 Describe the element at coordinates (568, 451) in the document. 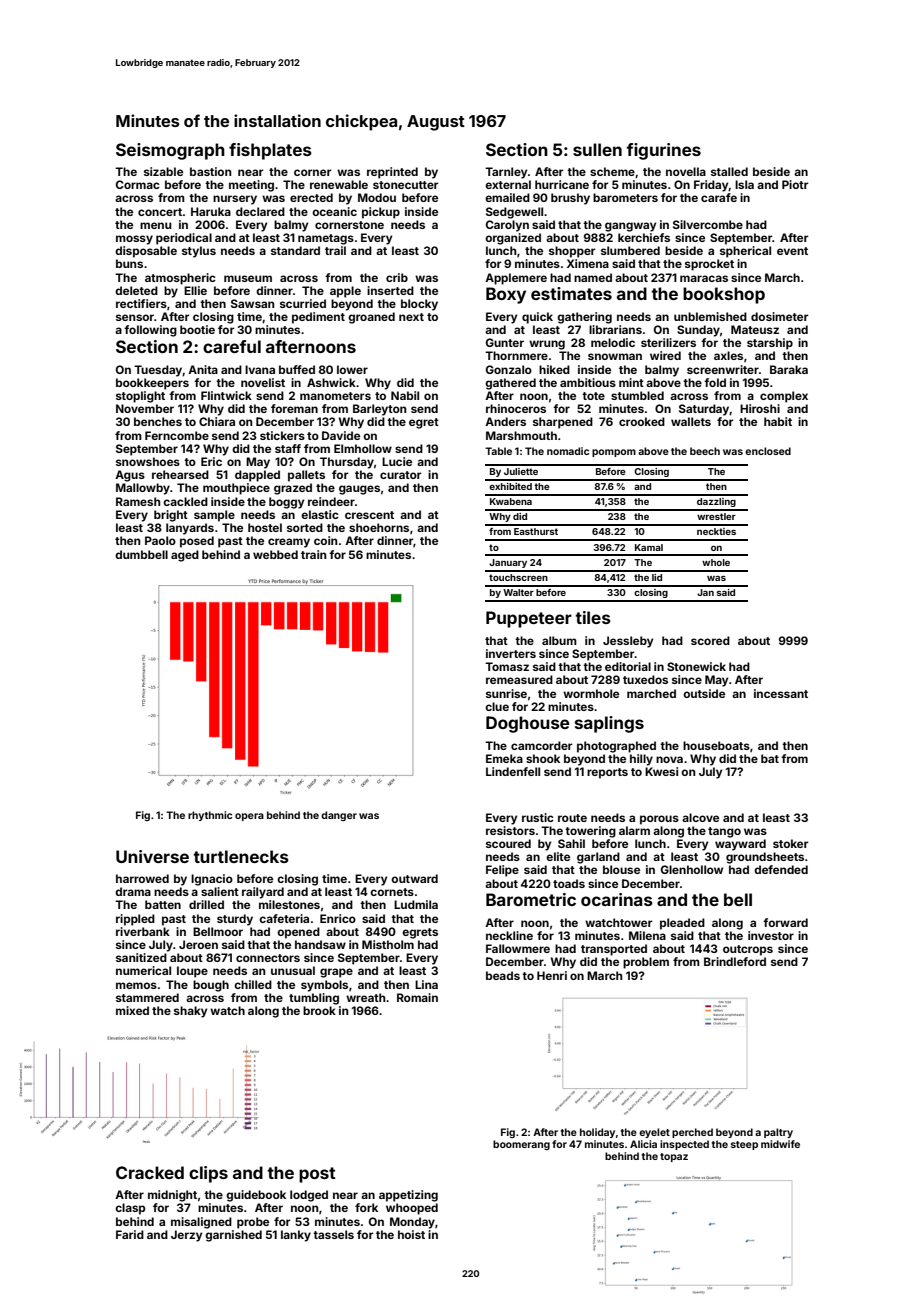

I see `nomadic` at that location.
